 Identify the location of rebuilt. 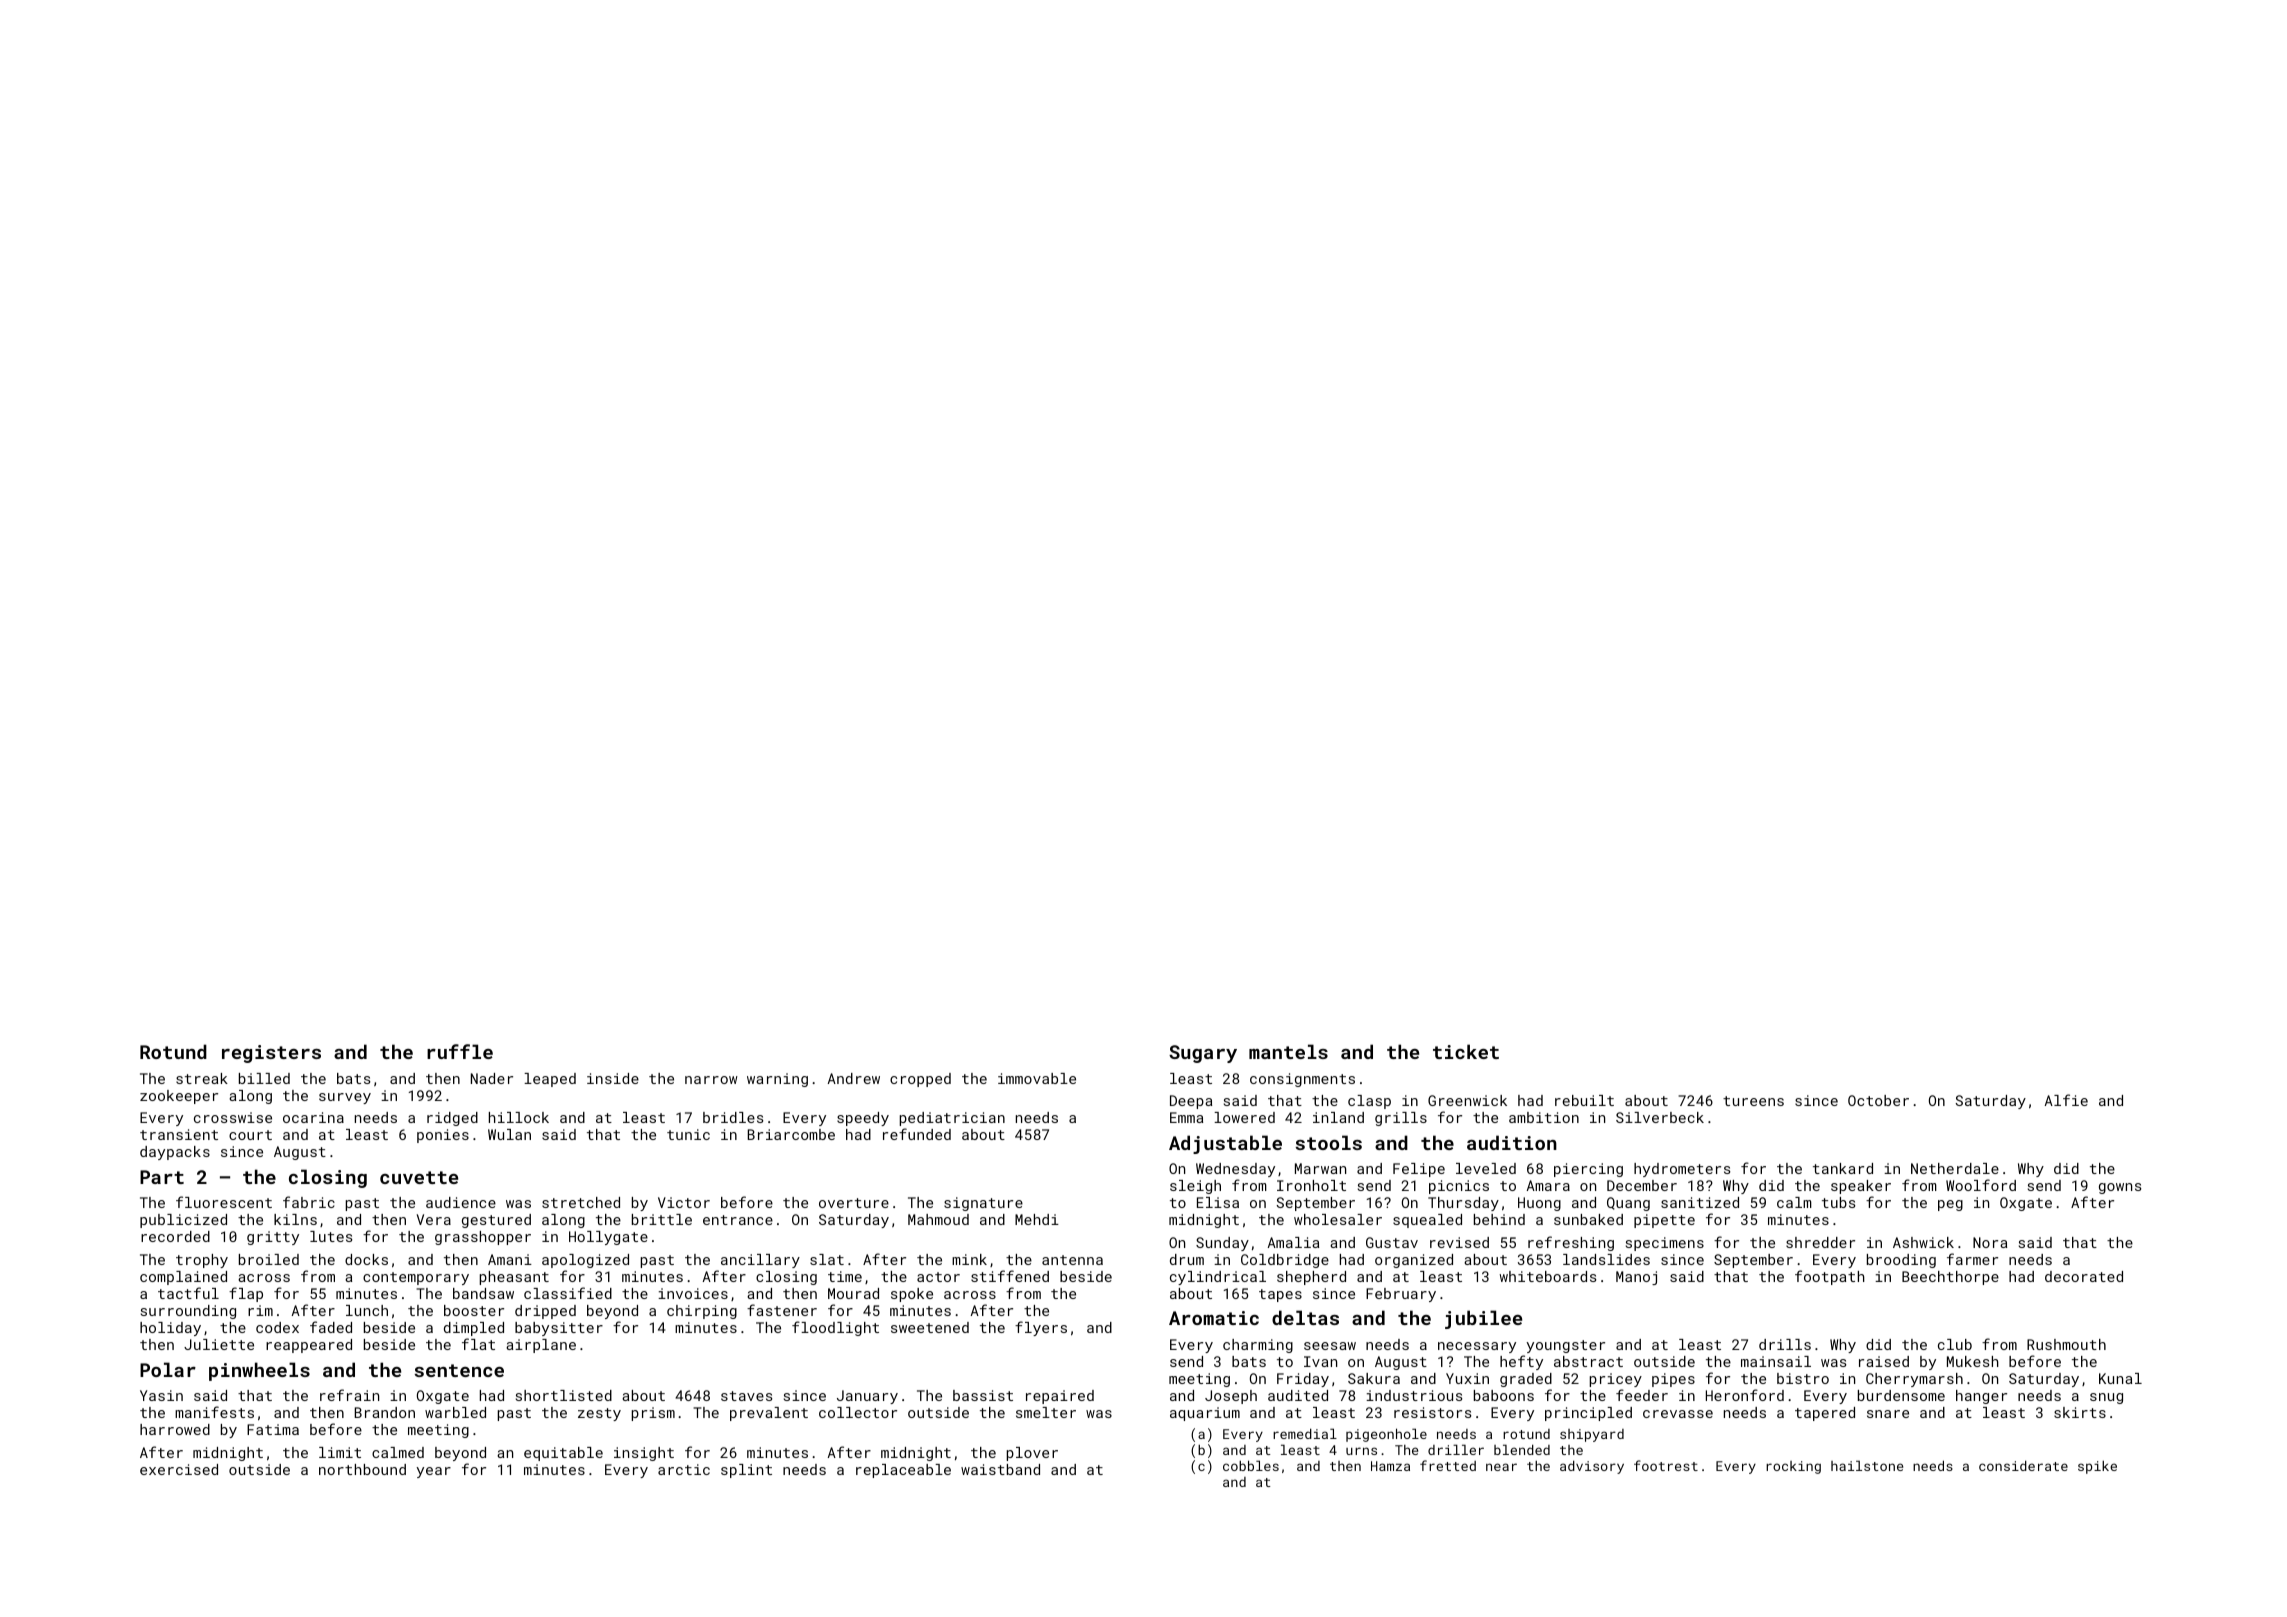
(1584, 1100).
